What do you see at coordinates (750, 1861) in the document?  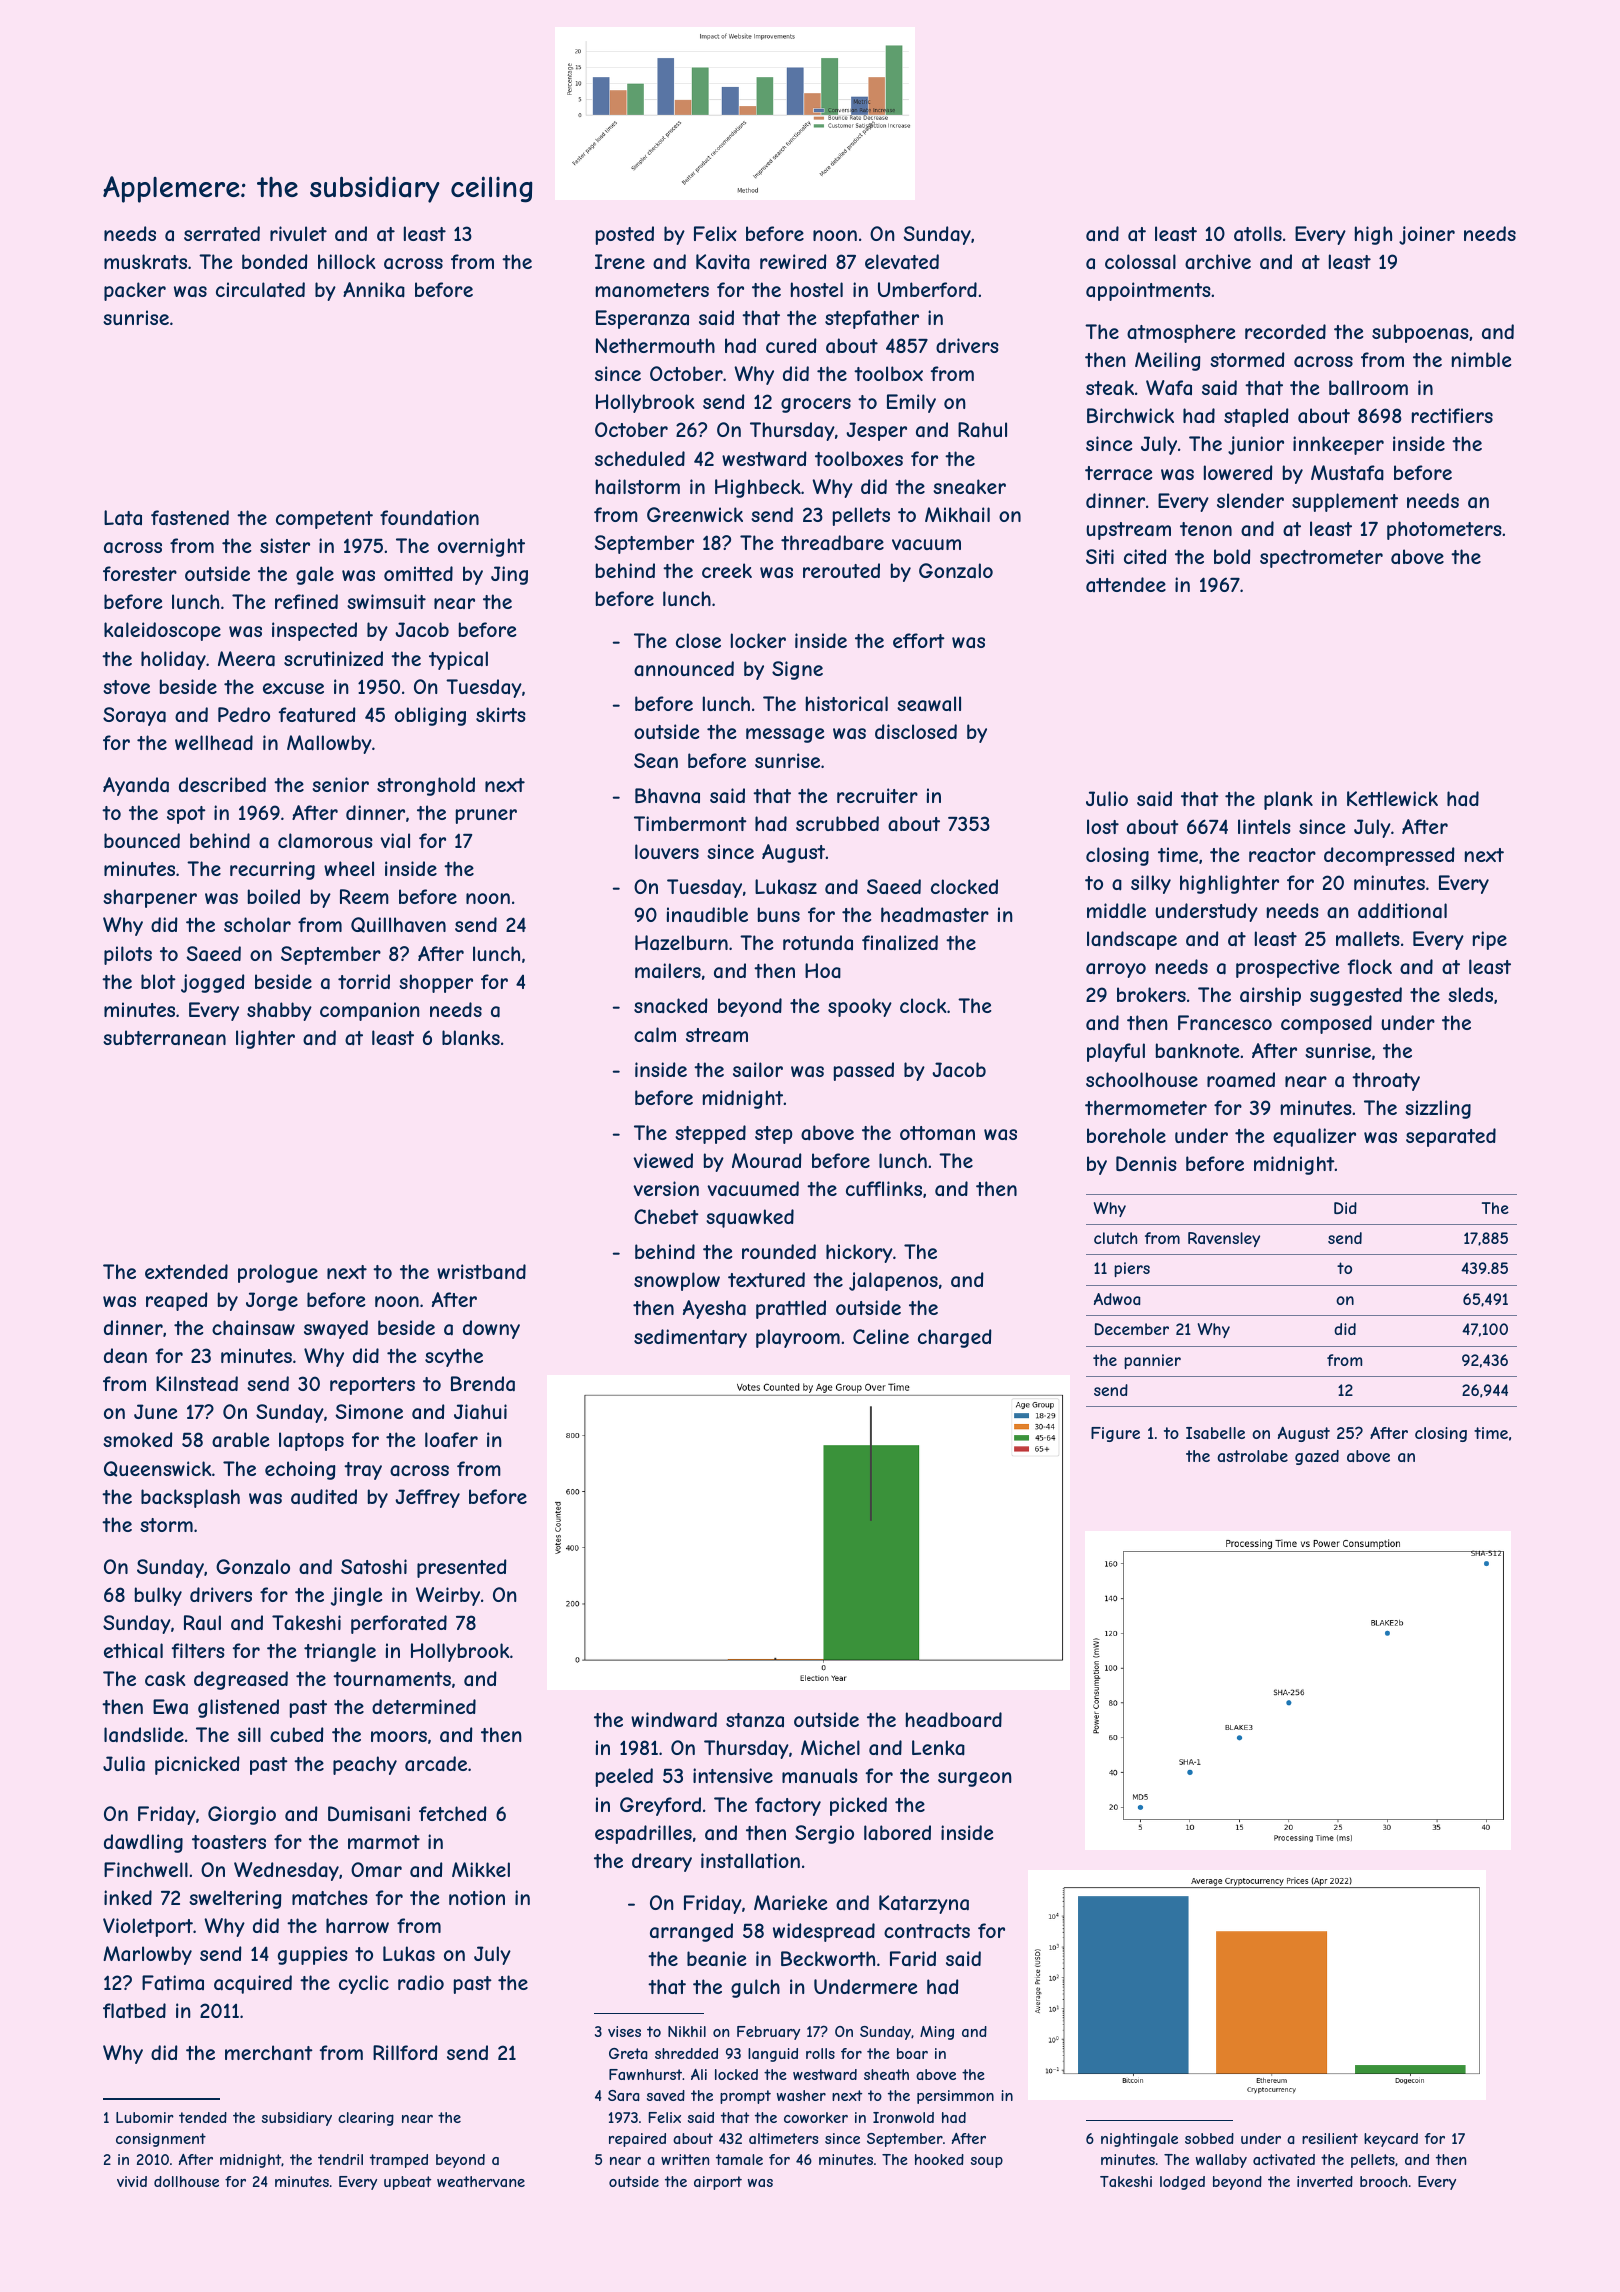 I see `installation` at bounding box center [750, 1861].
